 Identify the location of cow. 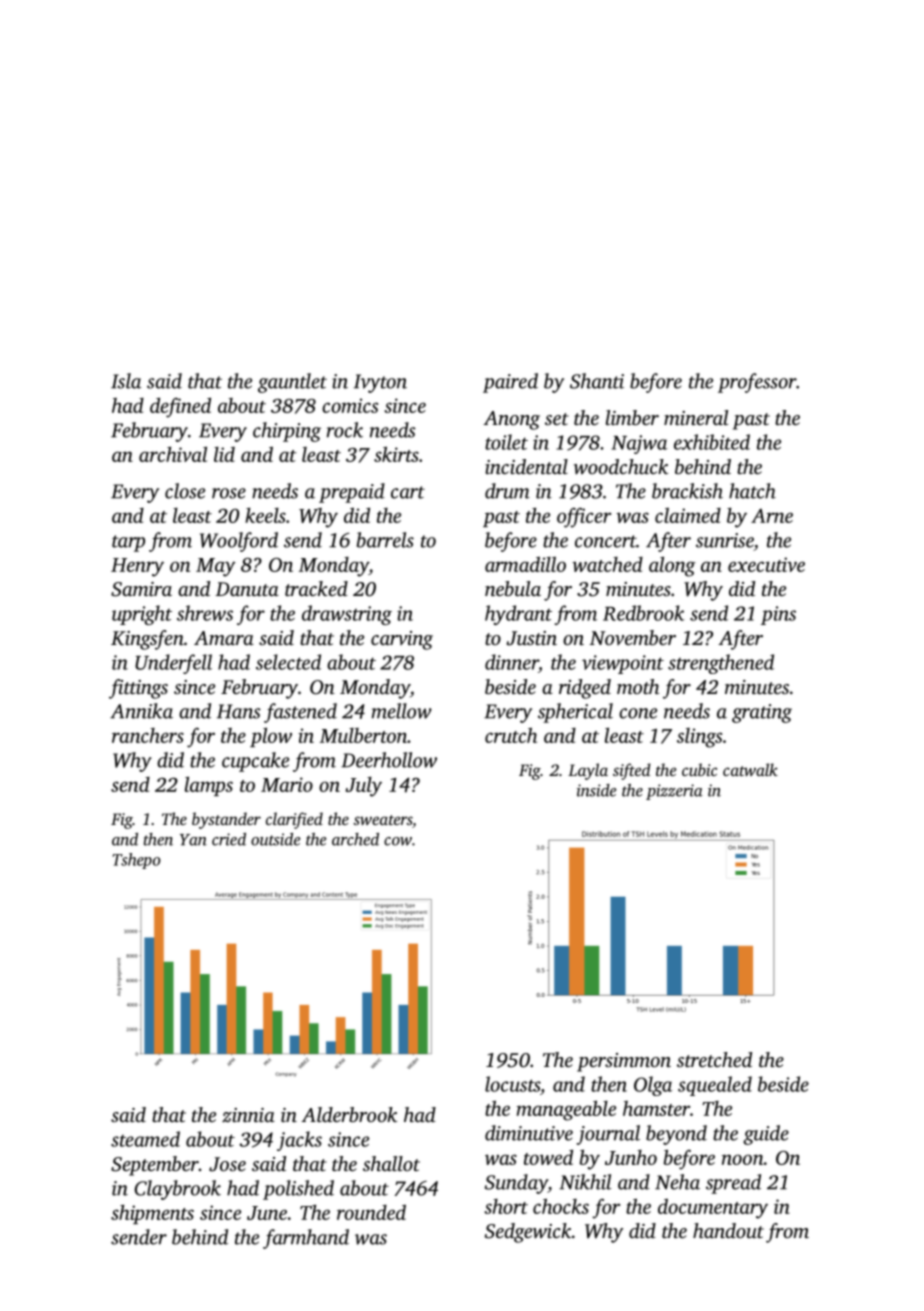
(398, 841).
